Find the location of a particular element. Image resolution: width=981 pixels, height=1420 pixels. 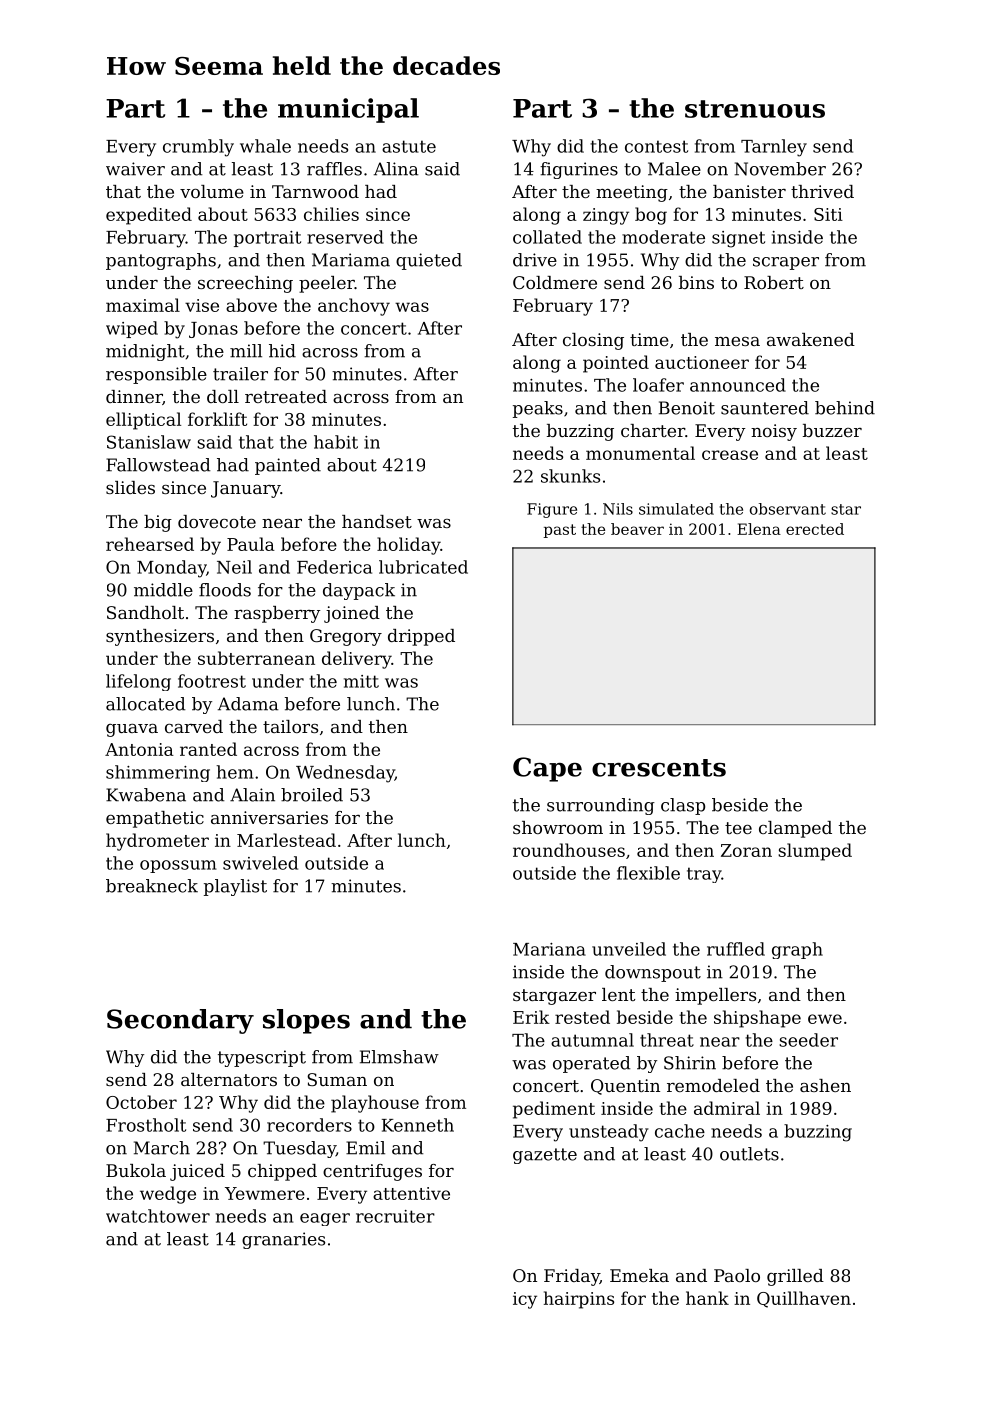

Emeka is located at coordinates (639, 1275).
